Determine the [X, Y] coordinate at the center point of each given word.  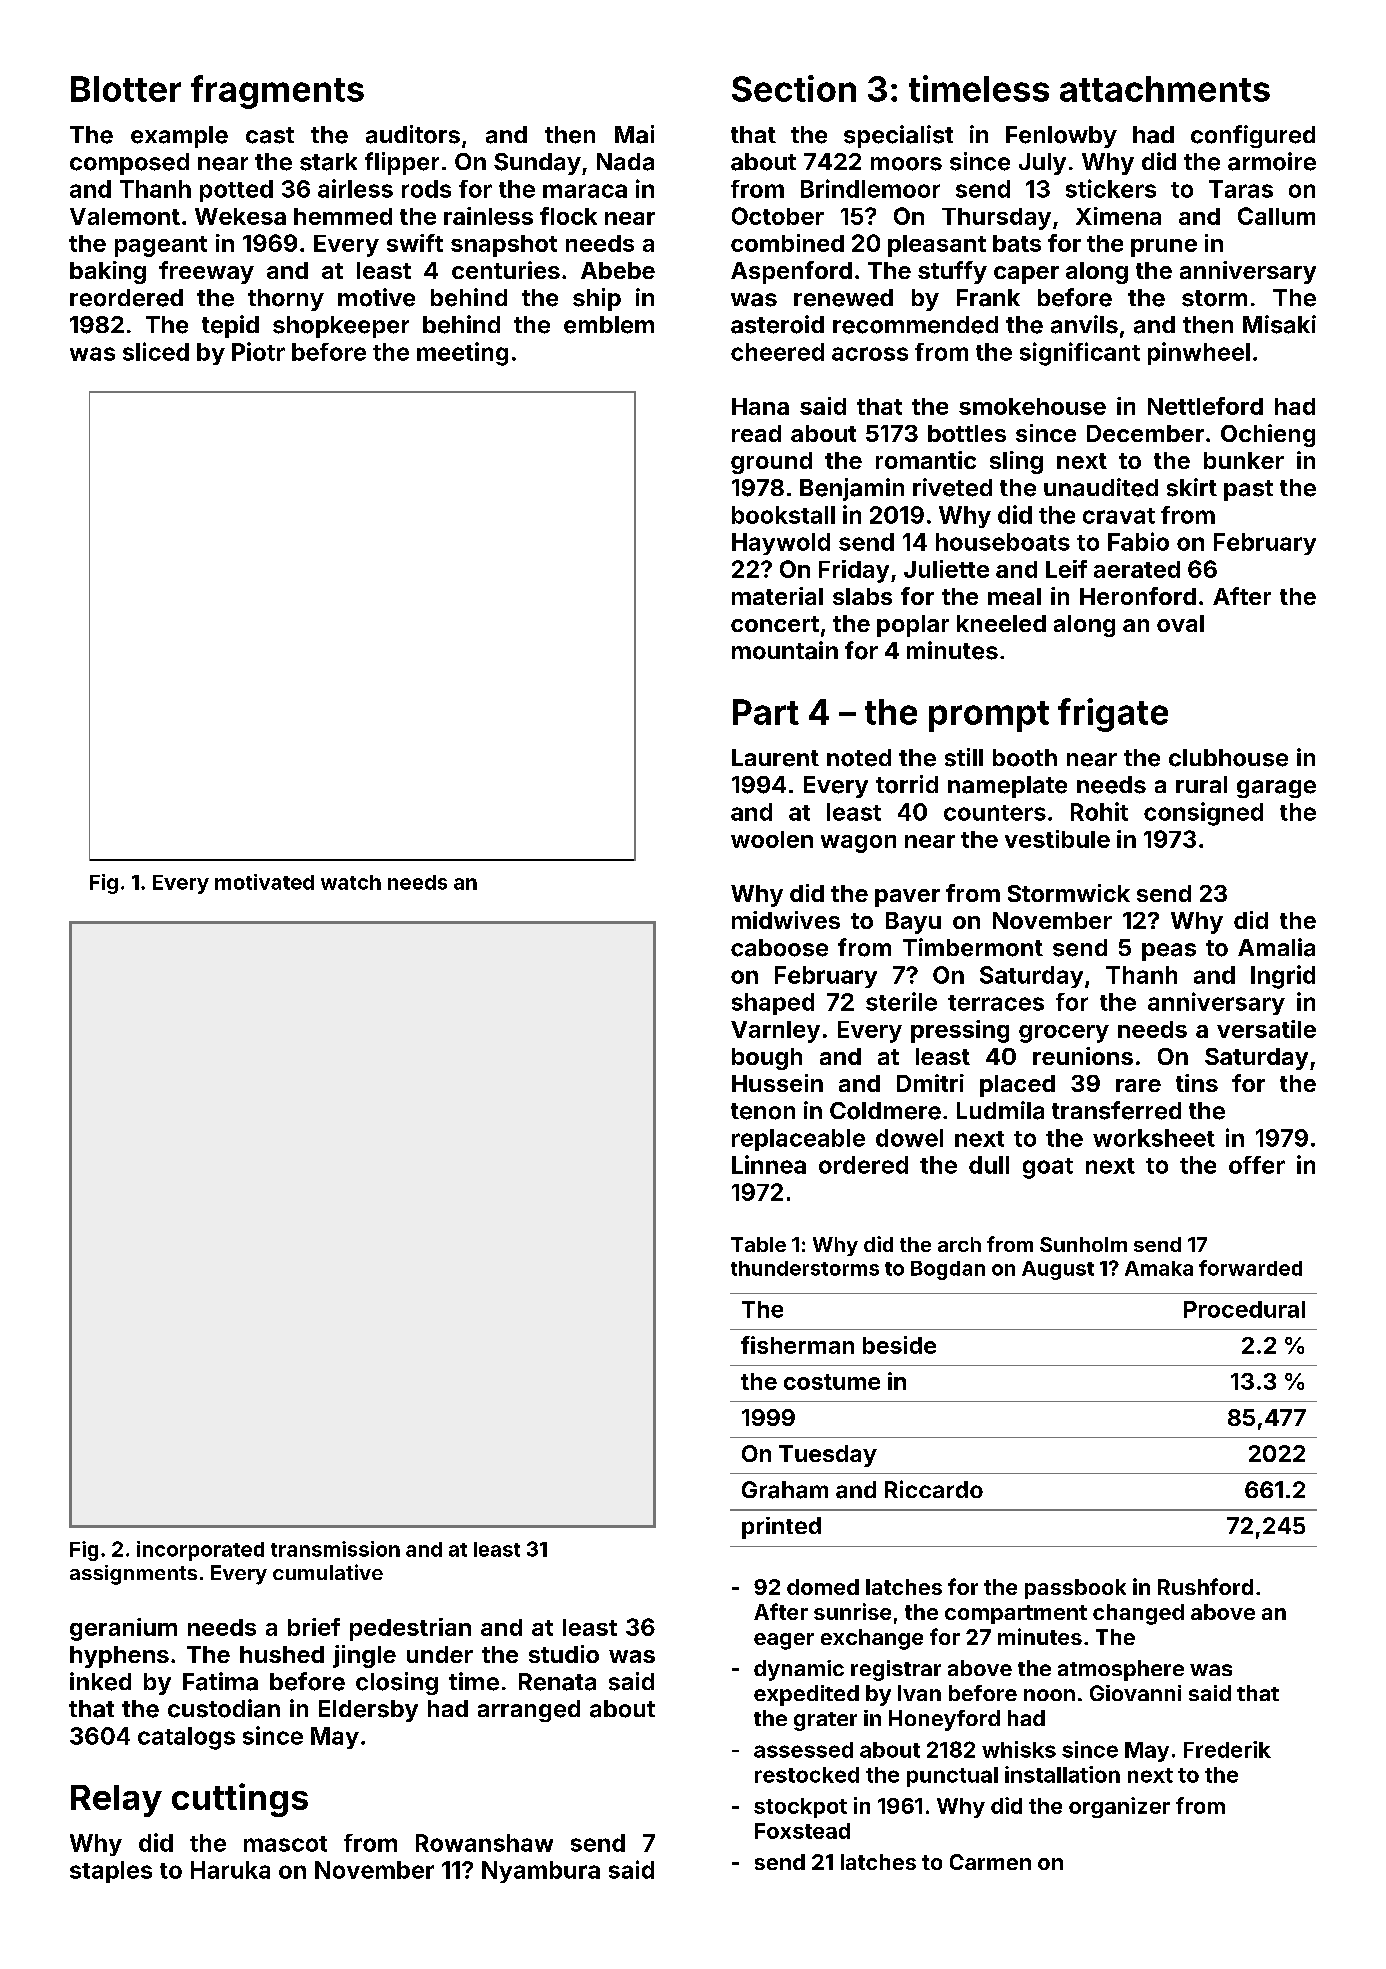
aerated [1137, 569]
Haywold [781, 544]
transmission [335, 1549]
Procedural [1244, 1309]
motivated [264, 882]
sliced [156, 351]
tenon [763, 1111]
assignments [133, 1575]
